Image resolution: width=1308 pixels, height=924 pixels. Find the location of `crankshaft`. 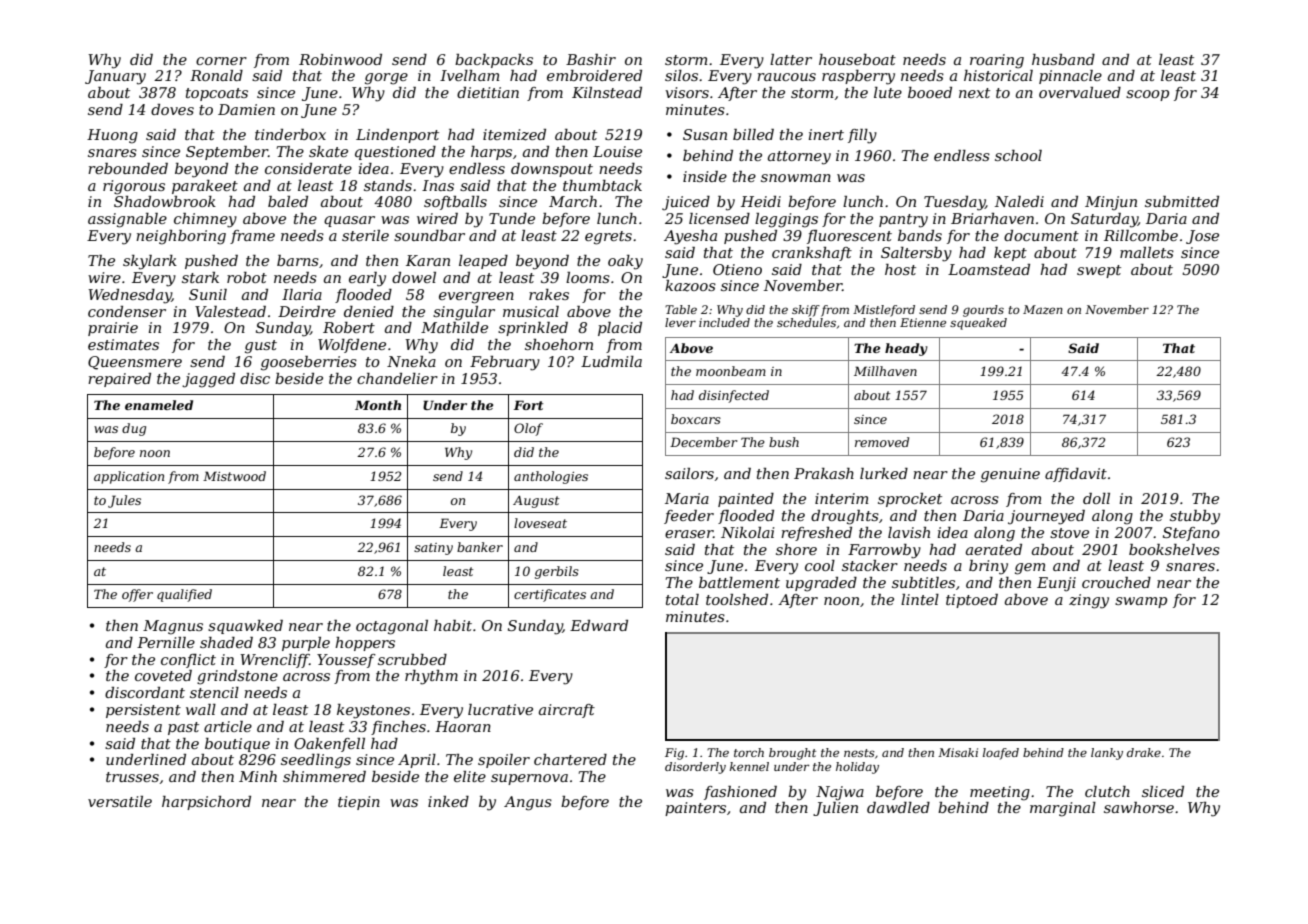

crankshaft is located at coordinates (812, 254).
